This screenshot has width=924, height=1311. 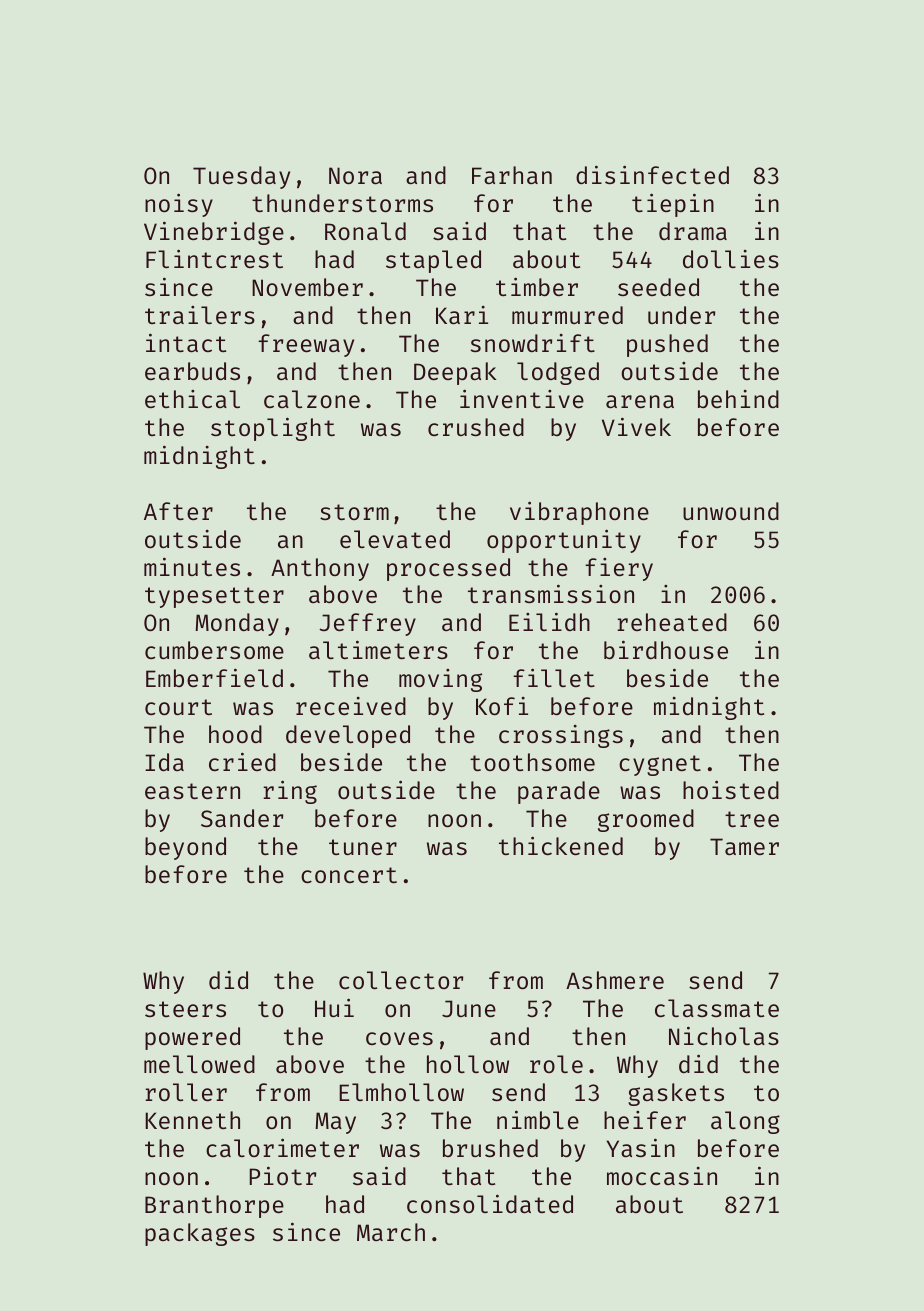 I want to click on steers, so click(x=185, y=1009).
